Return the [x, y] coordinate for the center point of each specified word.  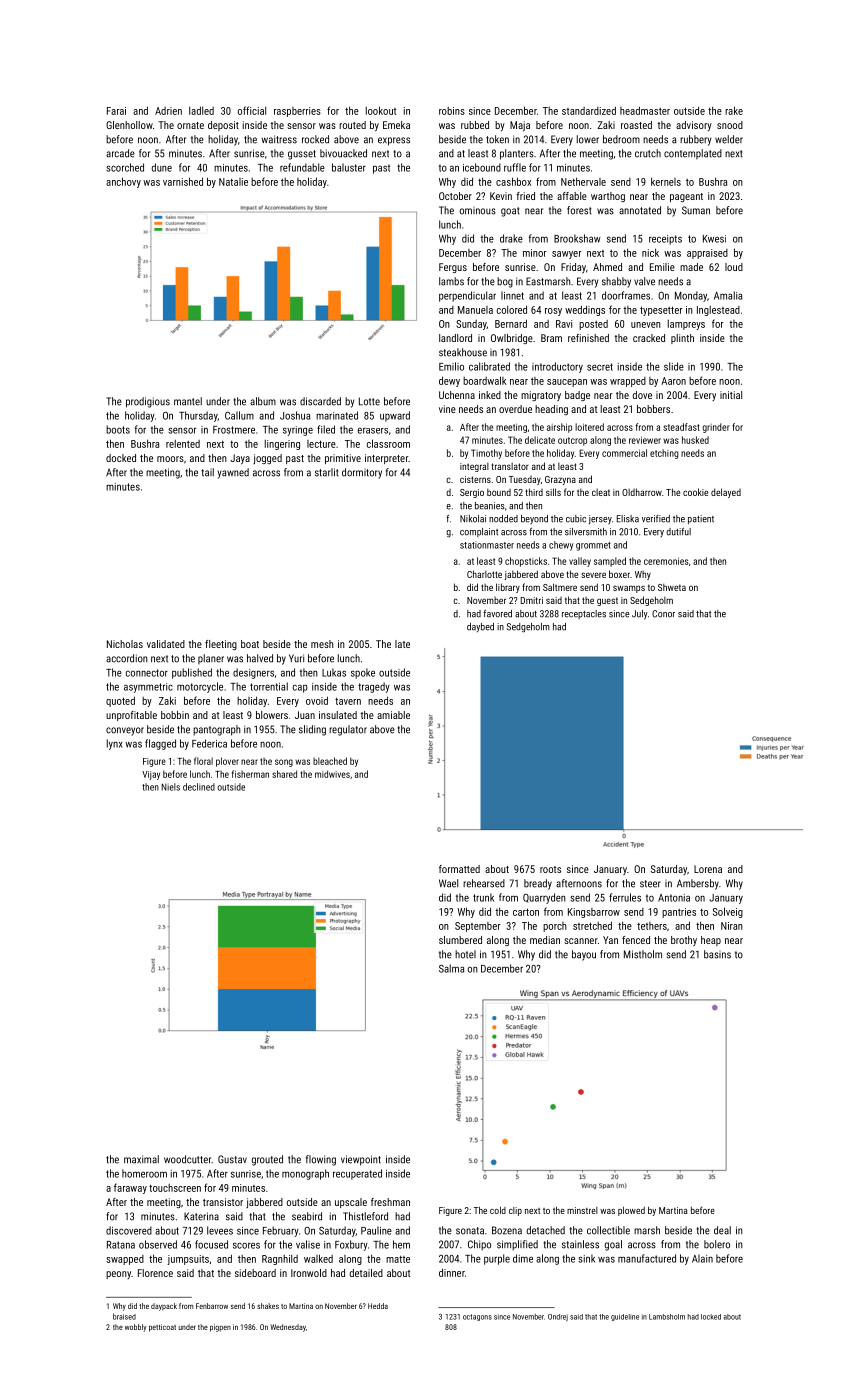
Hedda [378, 1306]
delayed [726, 493]
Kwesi [714, 239]
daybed [480, 627]
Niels [170, 787]
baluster [349, 167]
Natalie [233, 182]
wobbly [135, 1328]
